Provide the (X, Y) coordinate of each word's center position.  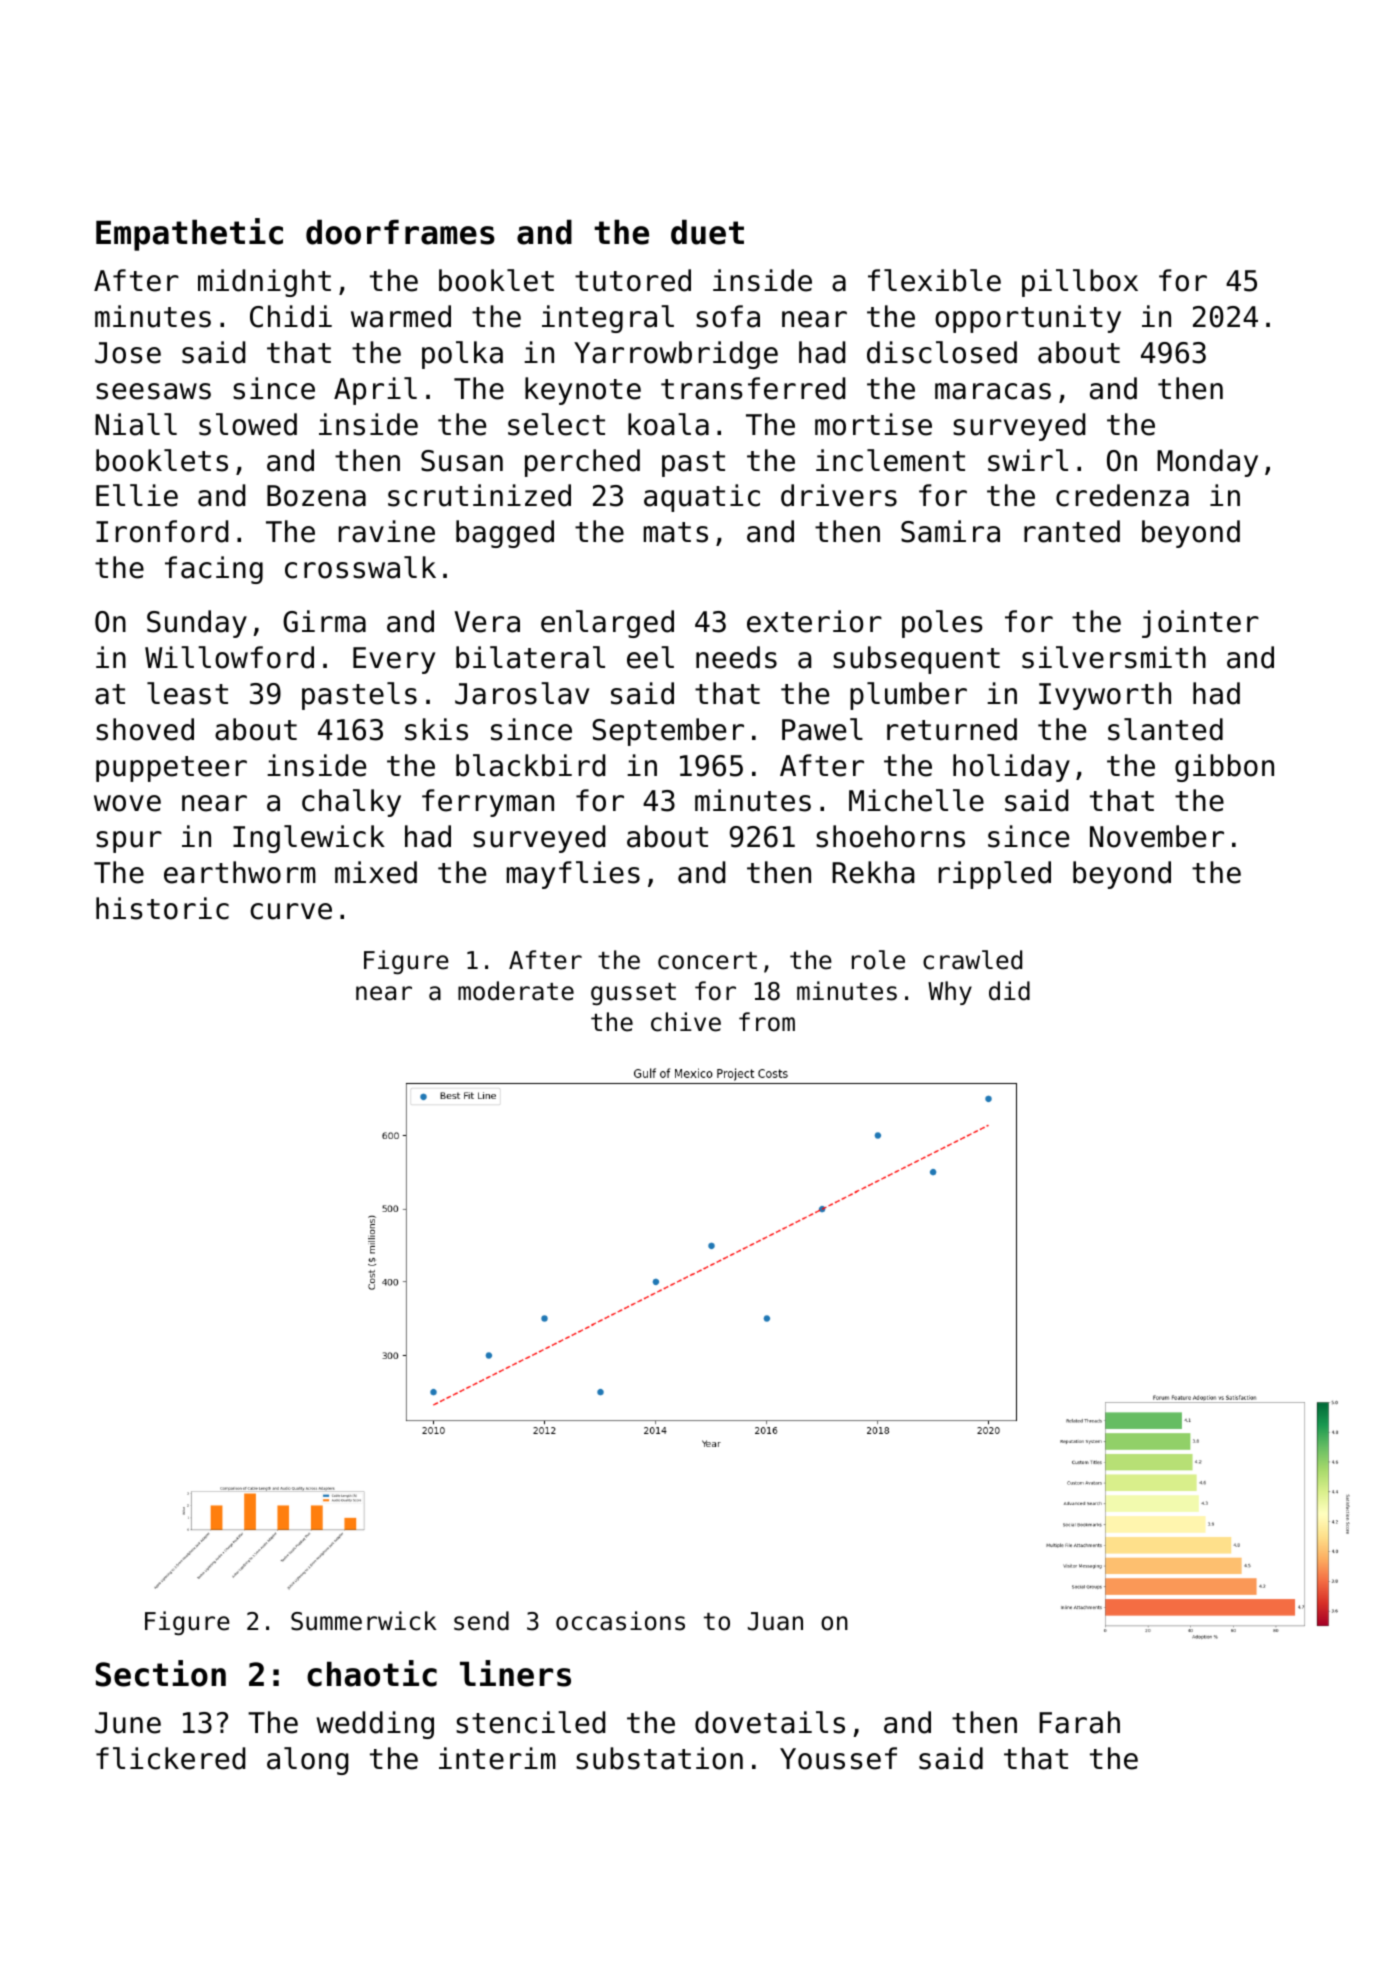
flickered (170, 1758)
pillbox (1080, 283)
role (878, 960)
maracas (993, 391)
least (187, 693)
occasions (620, 1621)
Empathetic (189, 234)
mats (676, 532)
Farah (1079, 1722)
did (1009, 991)
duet (707, 232)
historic (162, 908)
